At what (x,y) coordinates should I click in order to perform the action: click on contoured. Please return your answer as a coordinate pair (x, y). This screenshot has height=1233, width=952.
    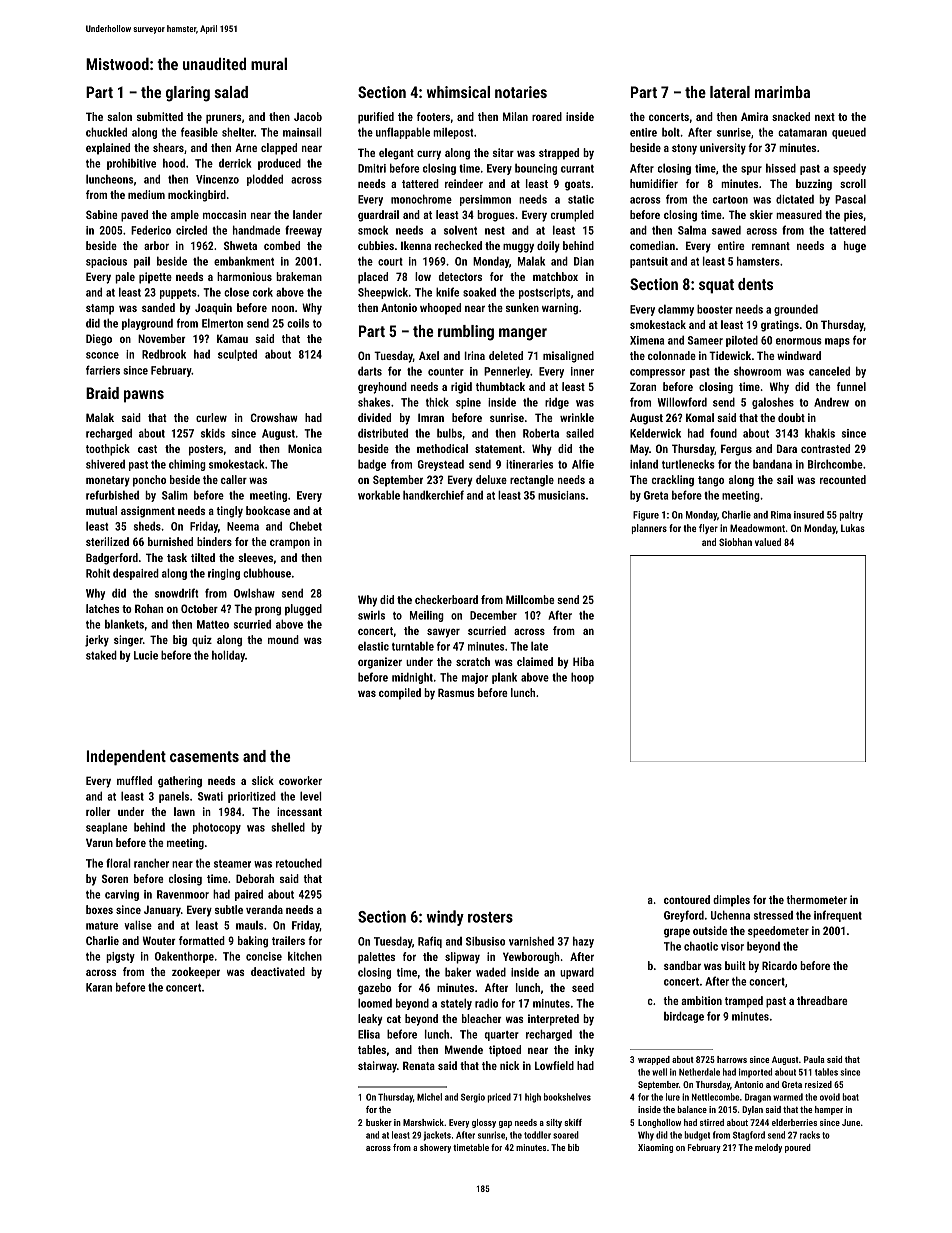
    Looking at the image, I should click on (687, 899).
